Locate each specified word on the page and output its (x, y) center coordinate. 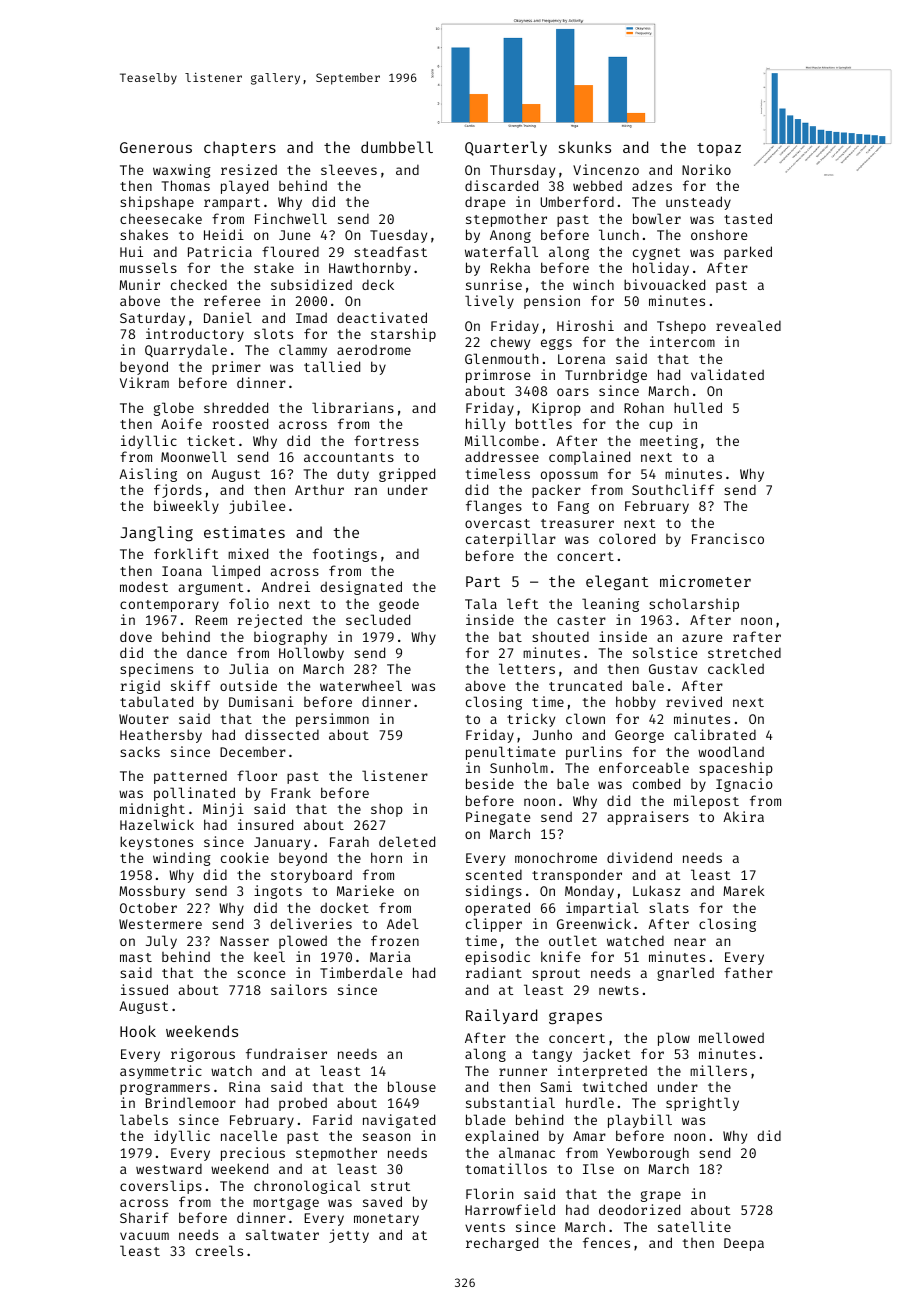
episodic (497, 958)
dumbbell (397, 147)
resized (249, 169)
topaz (719, 149)
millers (718, 1070)
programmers (165, 1089)
